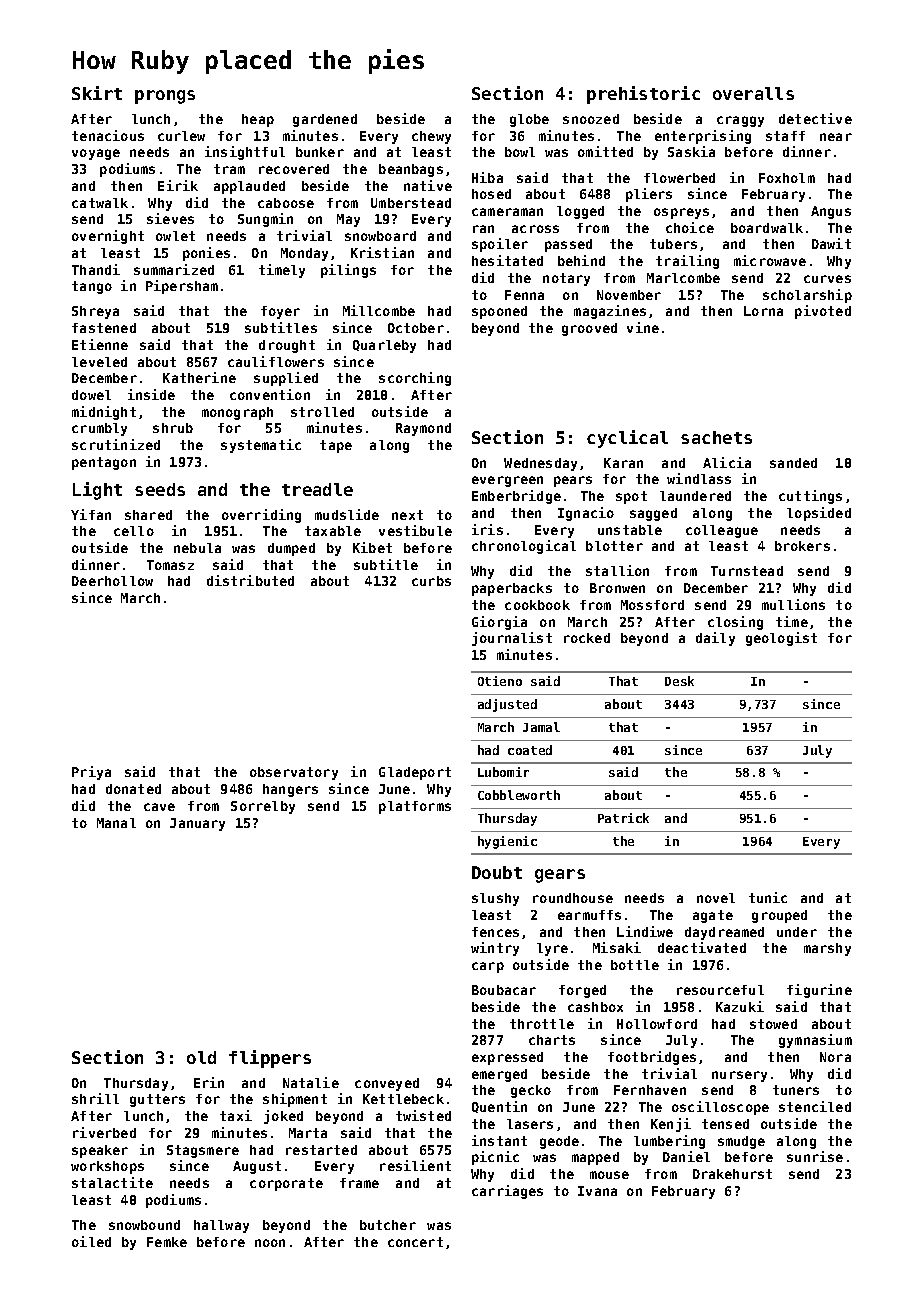  I want to click on Lorna, so click(763, 311).
